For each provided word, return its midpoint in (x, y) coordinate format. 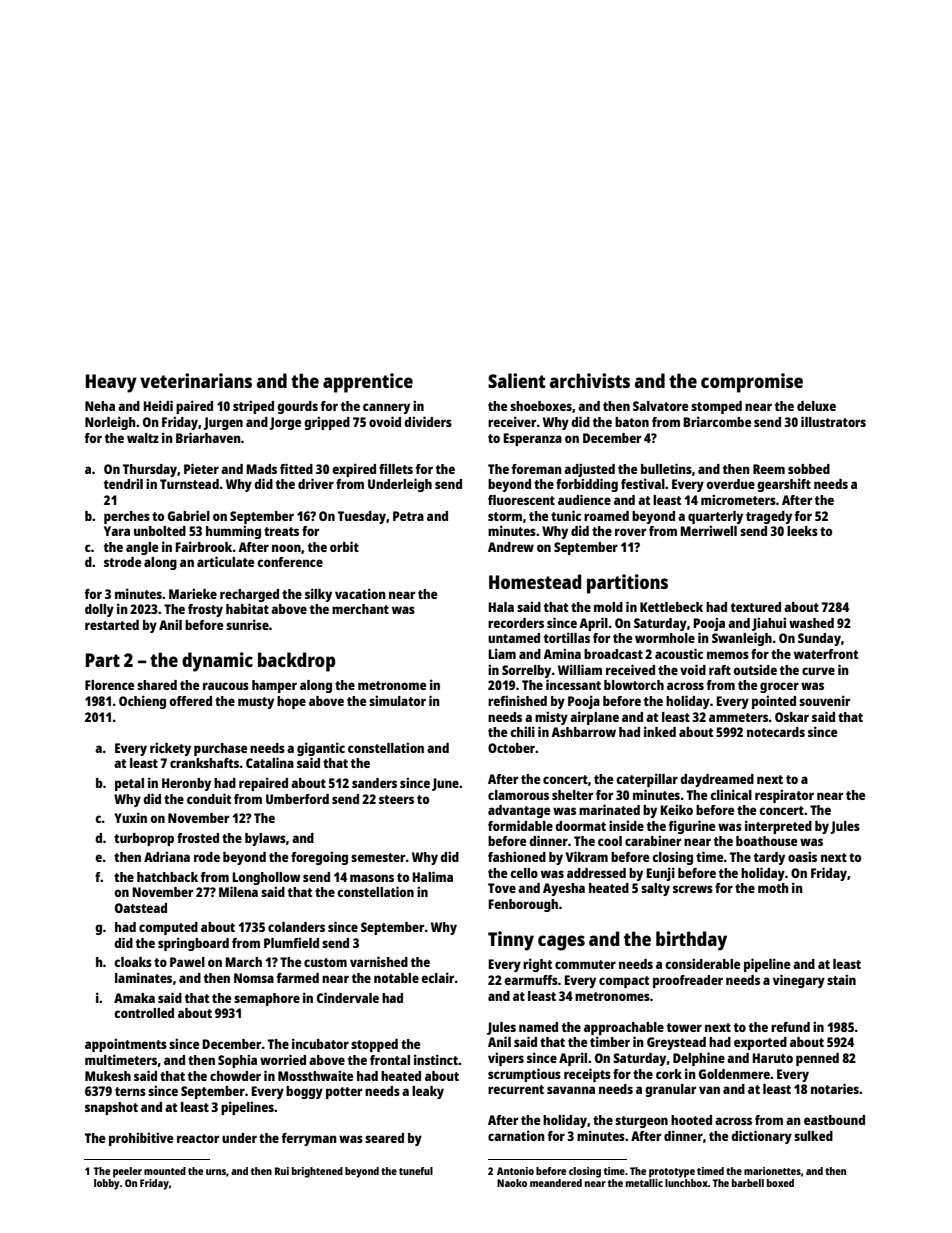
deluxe (816, 406)
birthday (691, 941)
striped (253, 407)
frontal (390, 1060)
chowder (235, 1076)
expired (354, 470)
